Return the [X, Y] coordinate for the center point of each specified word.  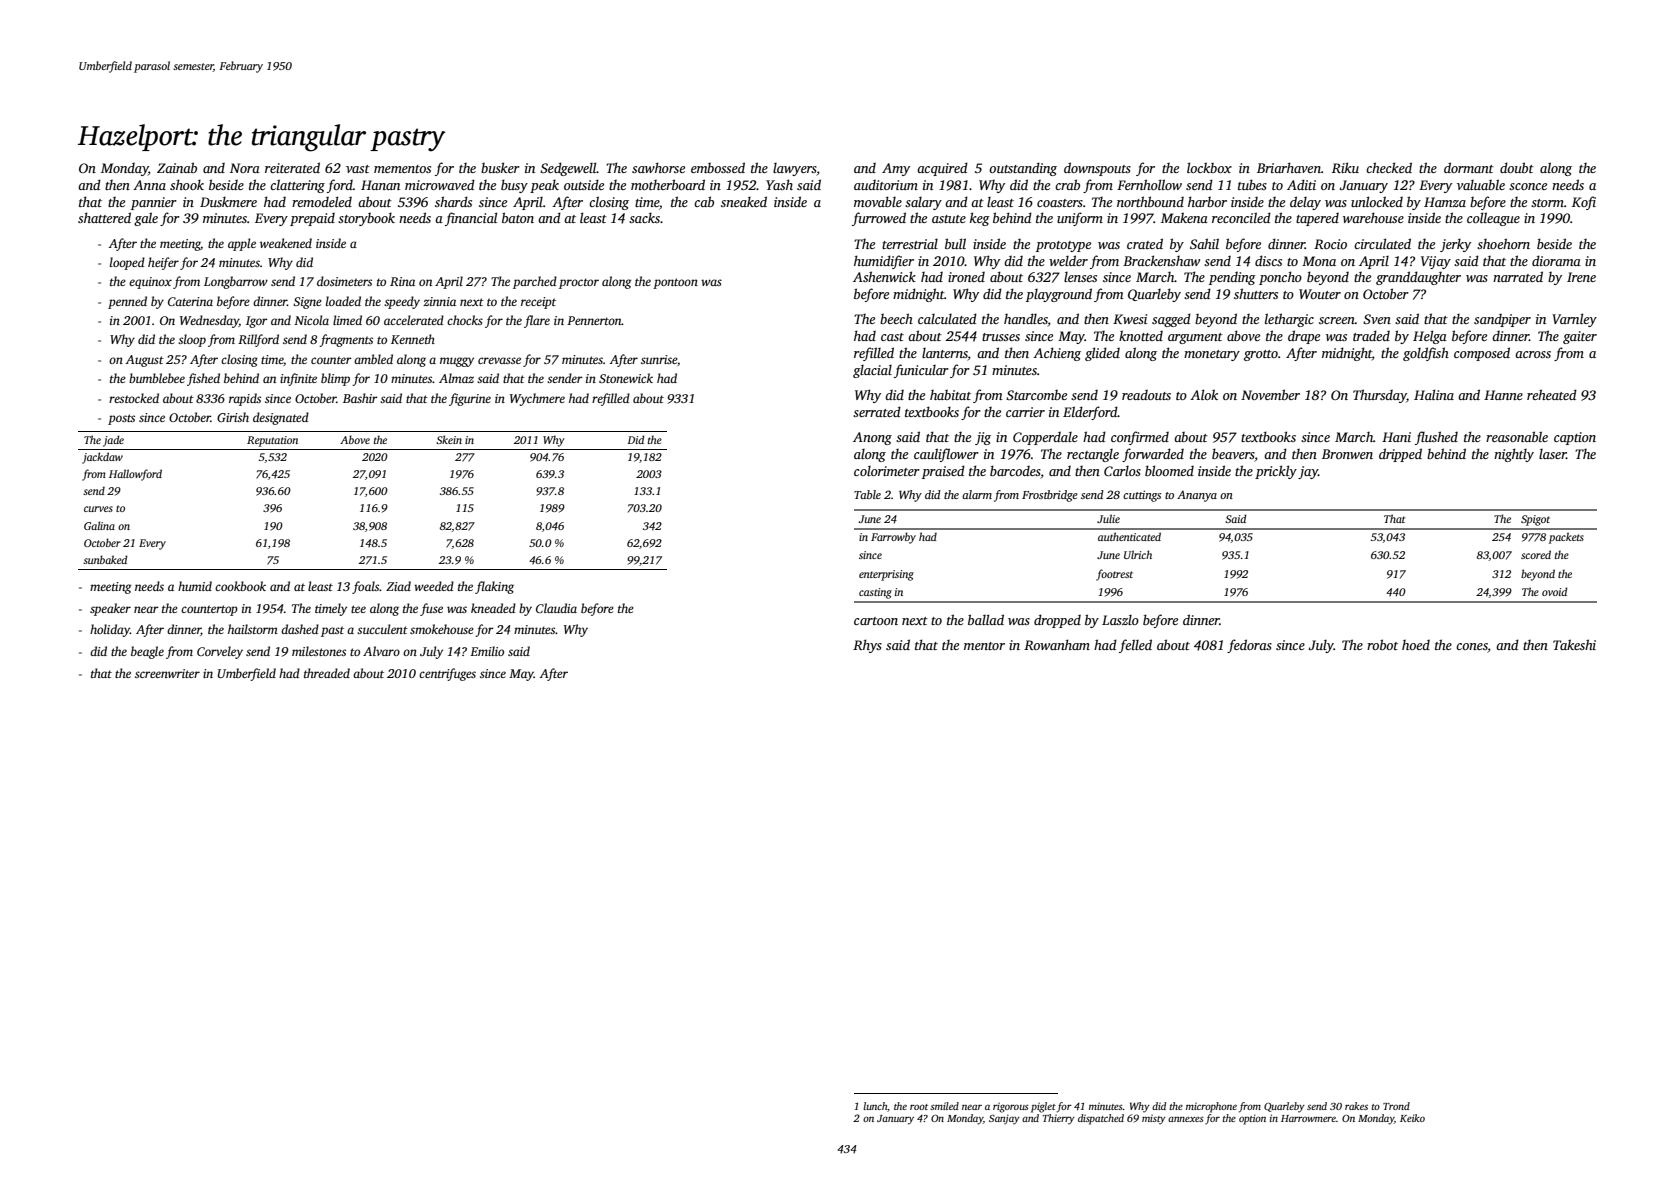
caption [1575, 438]
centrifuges [447, 674]
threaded [327, 673]
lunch [875, 1106]
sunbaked [105, 559]
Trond [1396, 1106]
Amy [896, 169]
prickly [1276, 472]
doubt [1517, 167]
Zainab [177, 167]
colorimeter [887, 471]
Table [867, 494]
